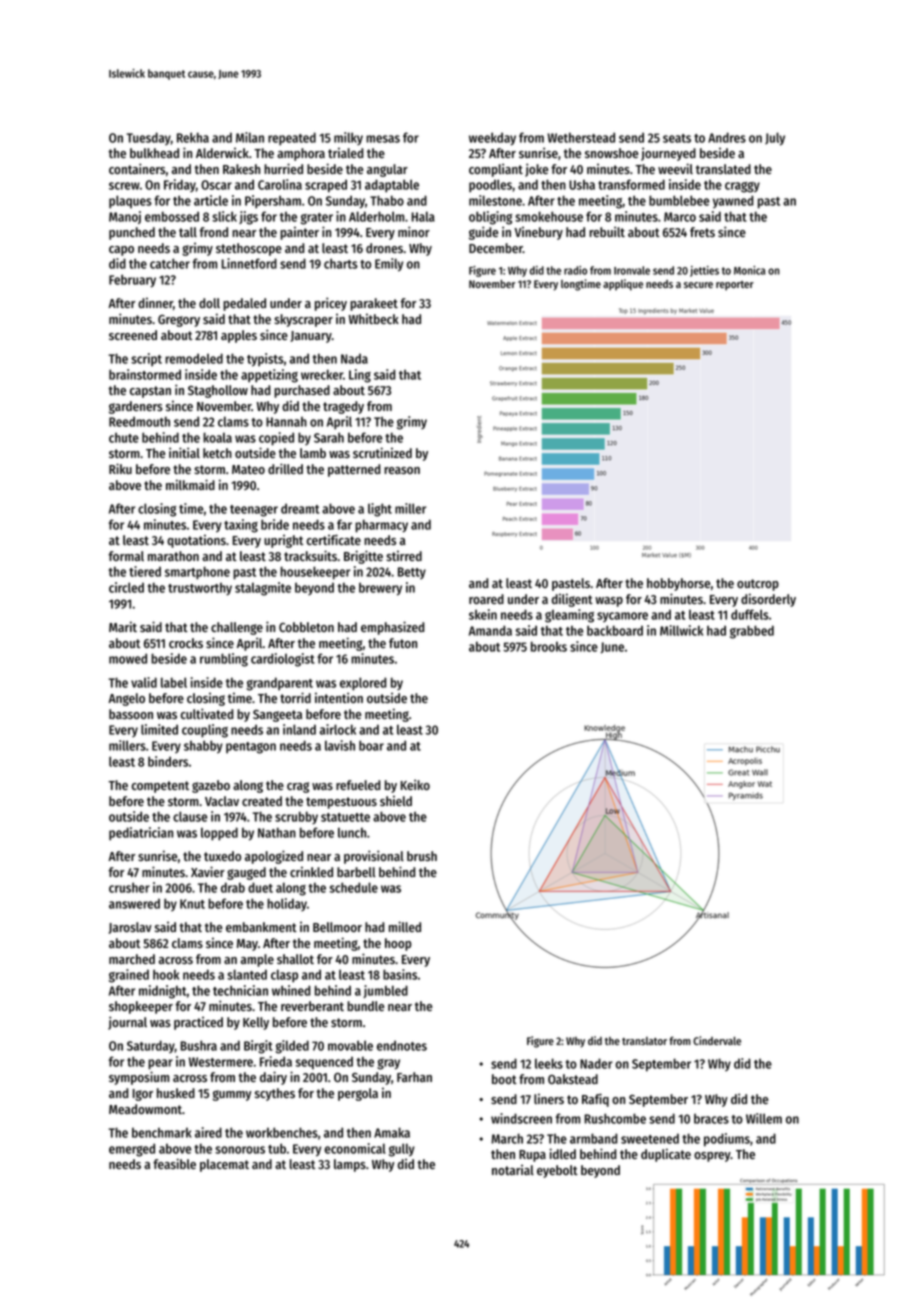 The width and height of the page is (908, 1316). Describe the element at coordinates (166, 974) in the page. I see `hook` at that location.
